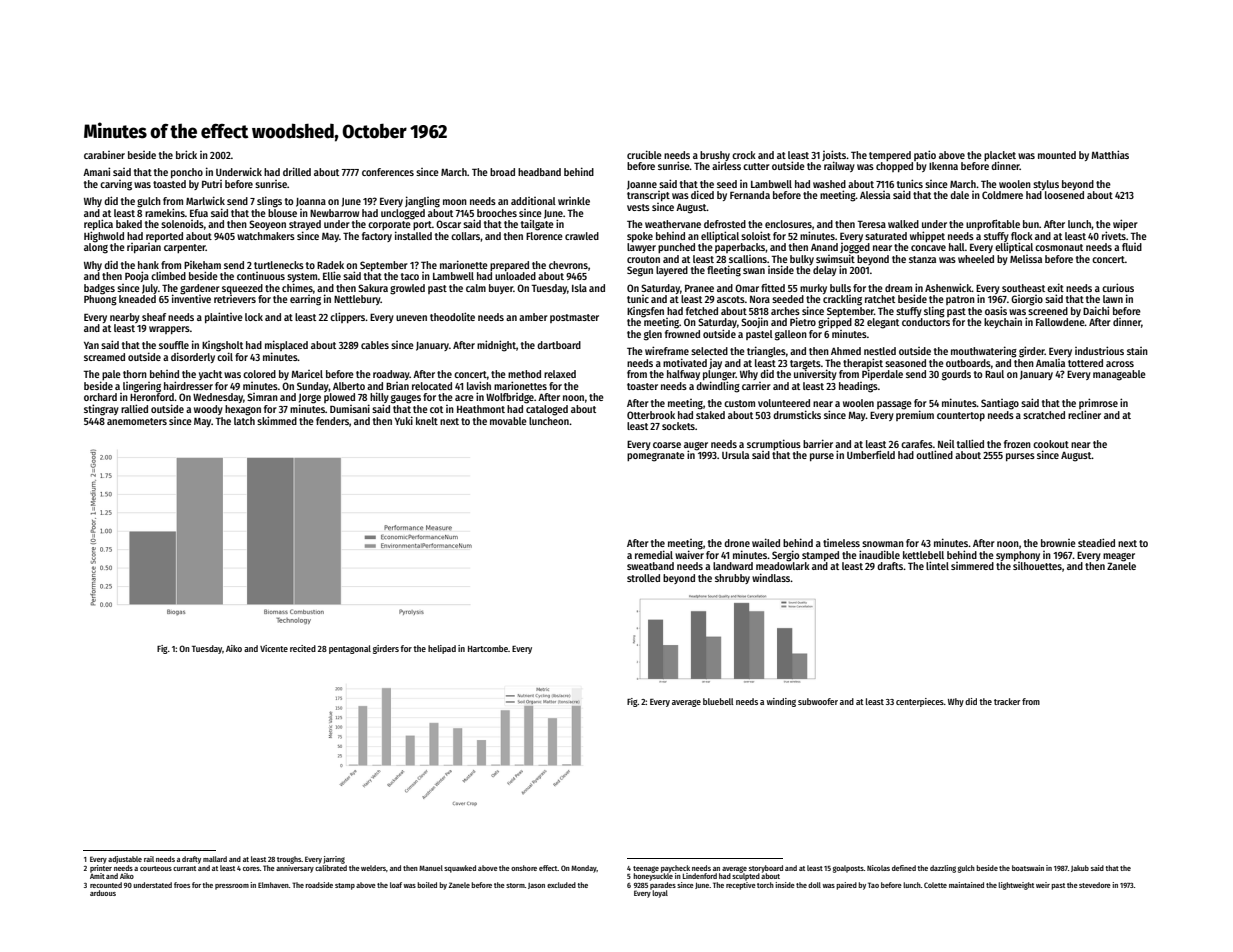  What do you see at coordinates (744, 155) in the screenshot?
I see `crock` at bounding box center [744, 155].
